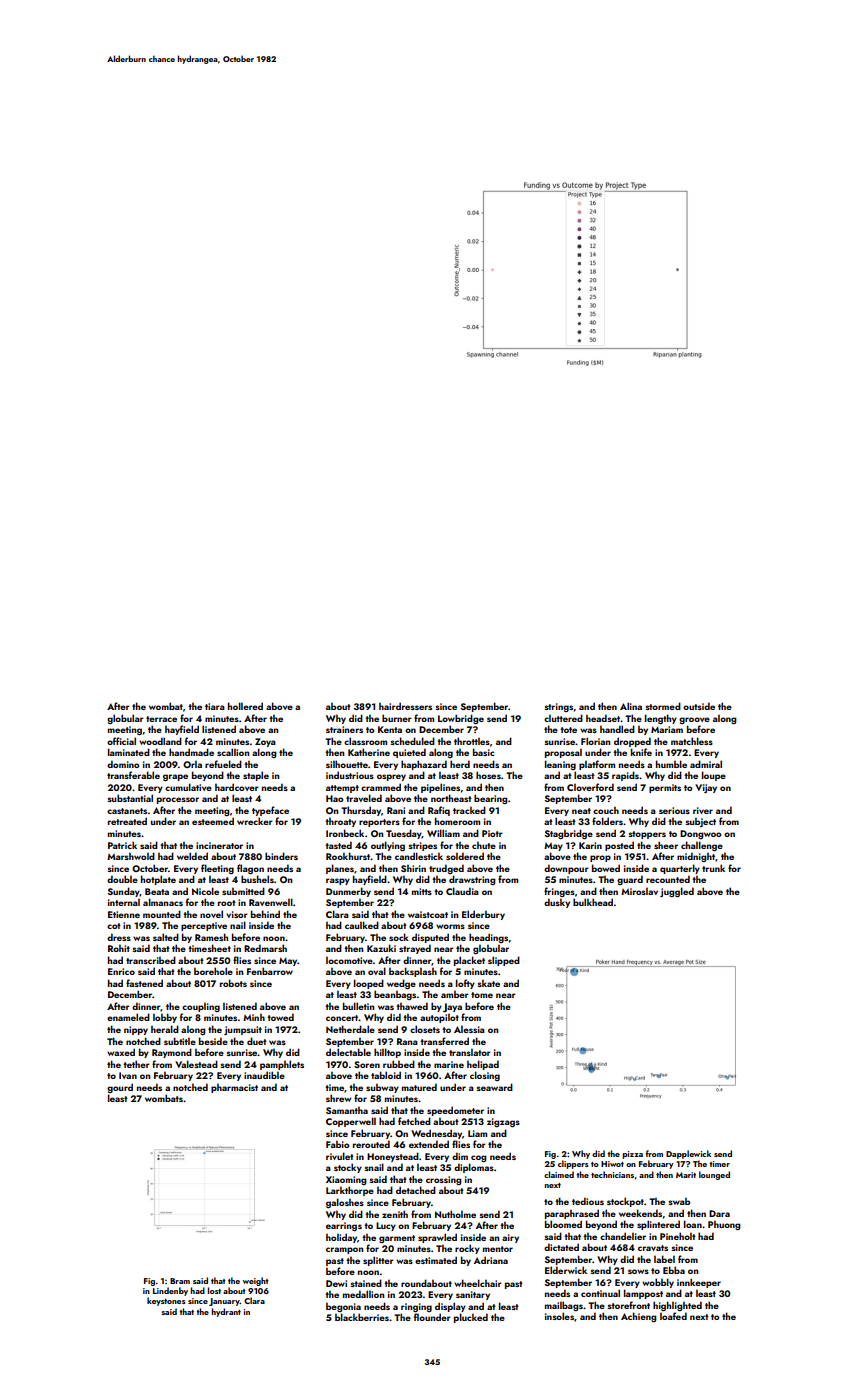  Describe the element at coordinates (223, 764) in the document. I see `refueled` at that location.
